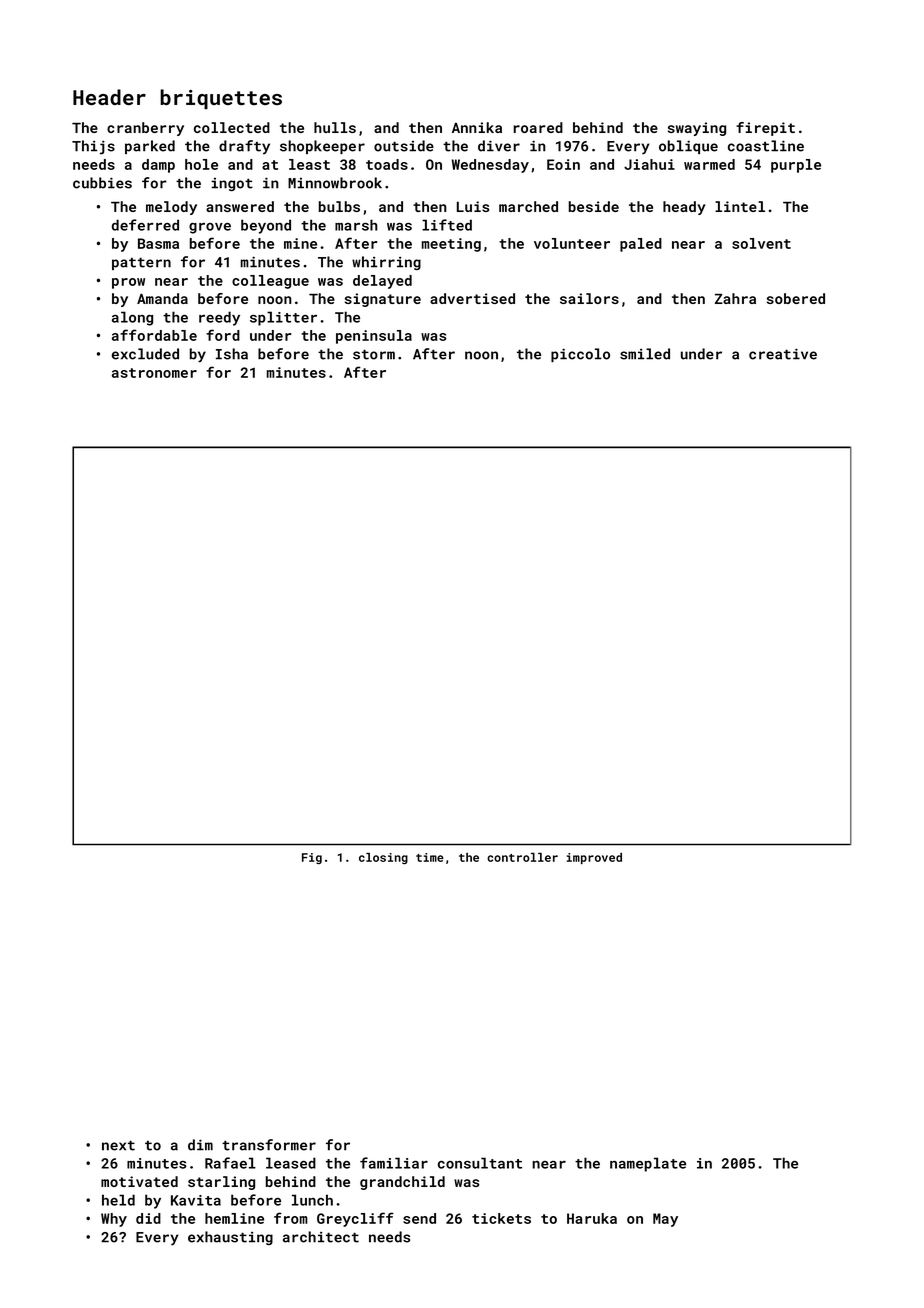 This image has width=924, height=1308. Describe the element at coordinates (645, 354) in the image. I see `smiled` at that location.
